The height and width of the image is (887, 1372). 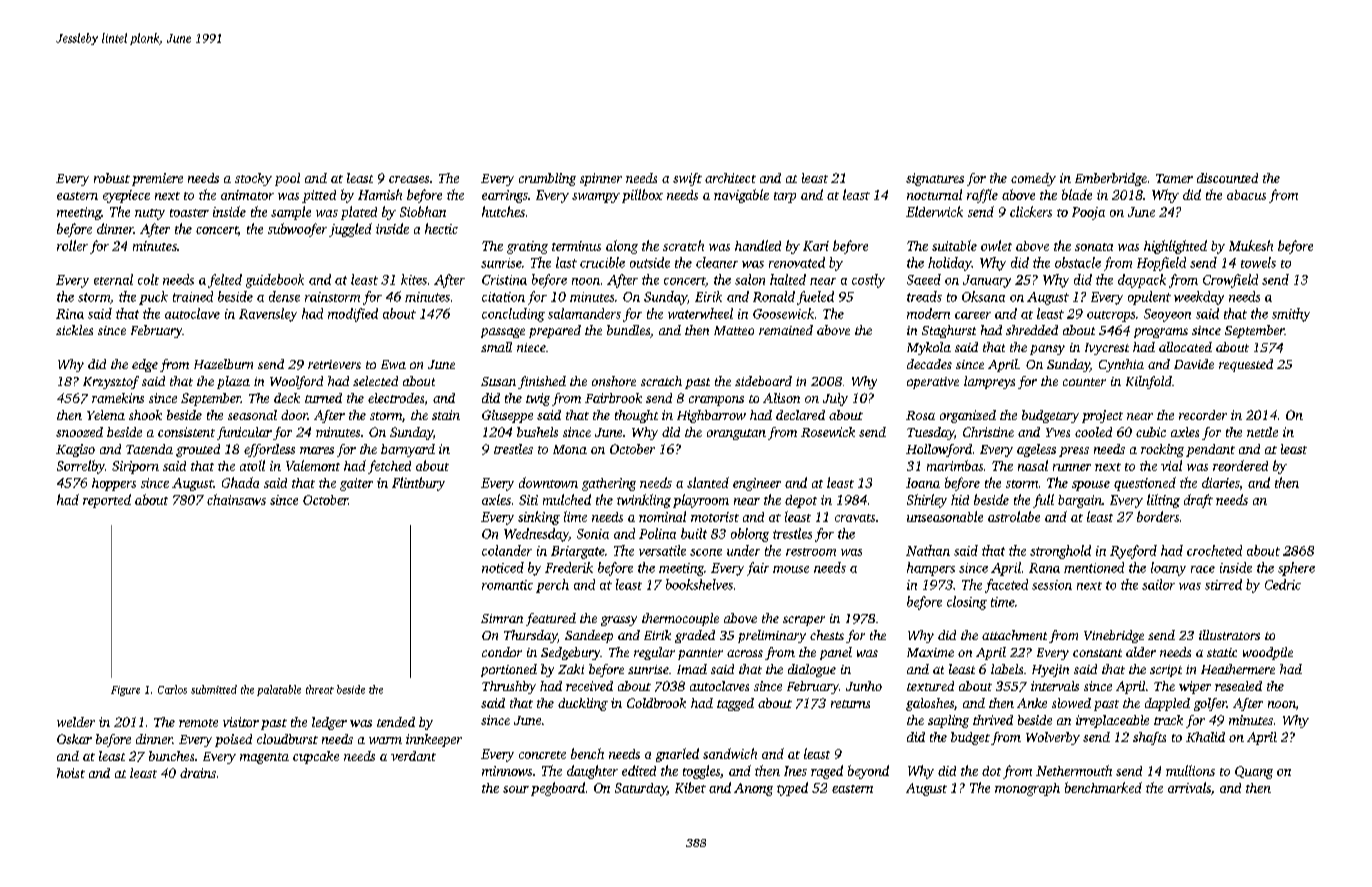 I want to click on Pooja, so click(x=1088, y=213).
